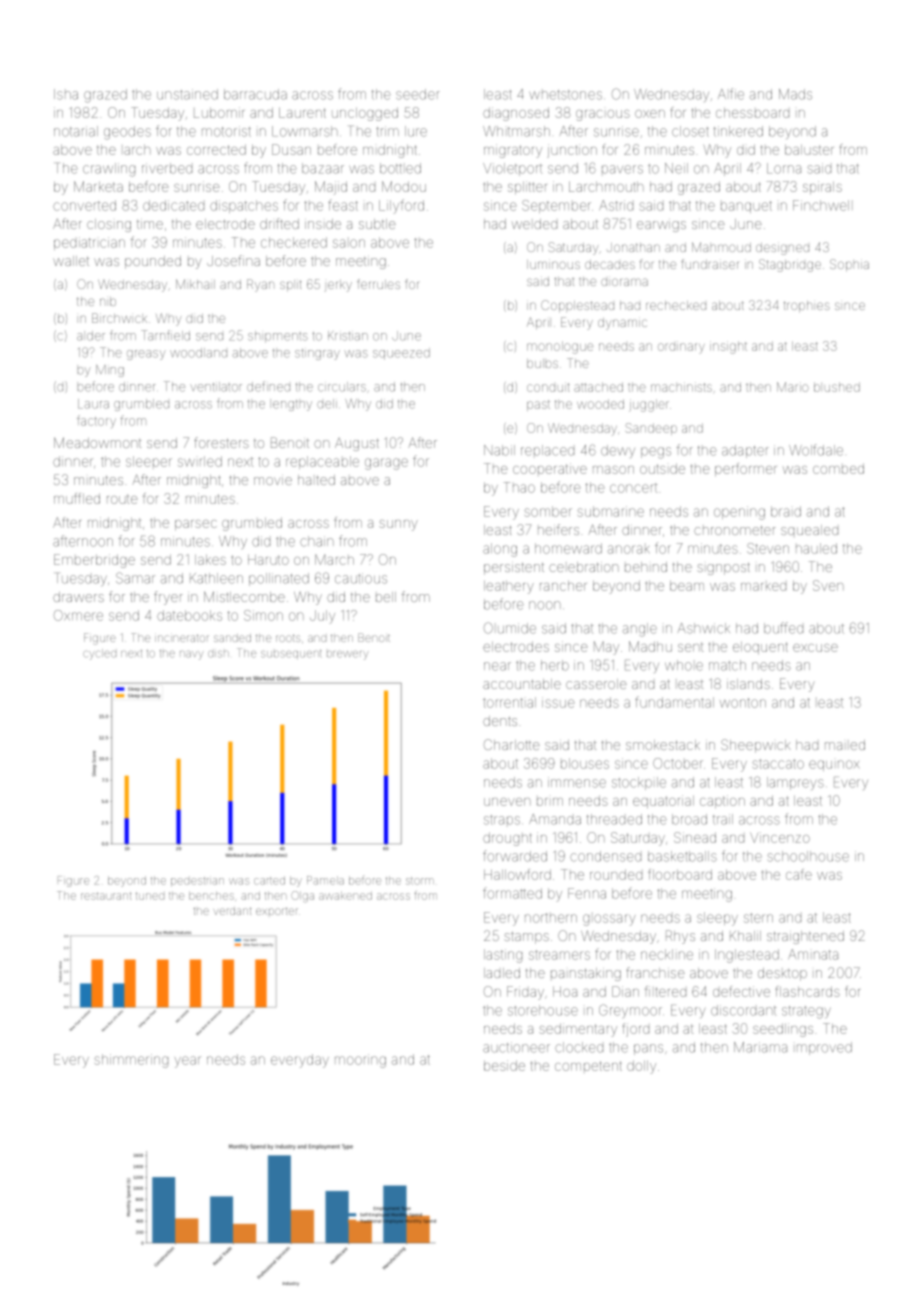  I want to click on Mads, so click(795, 94).
